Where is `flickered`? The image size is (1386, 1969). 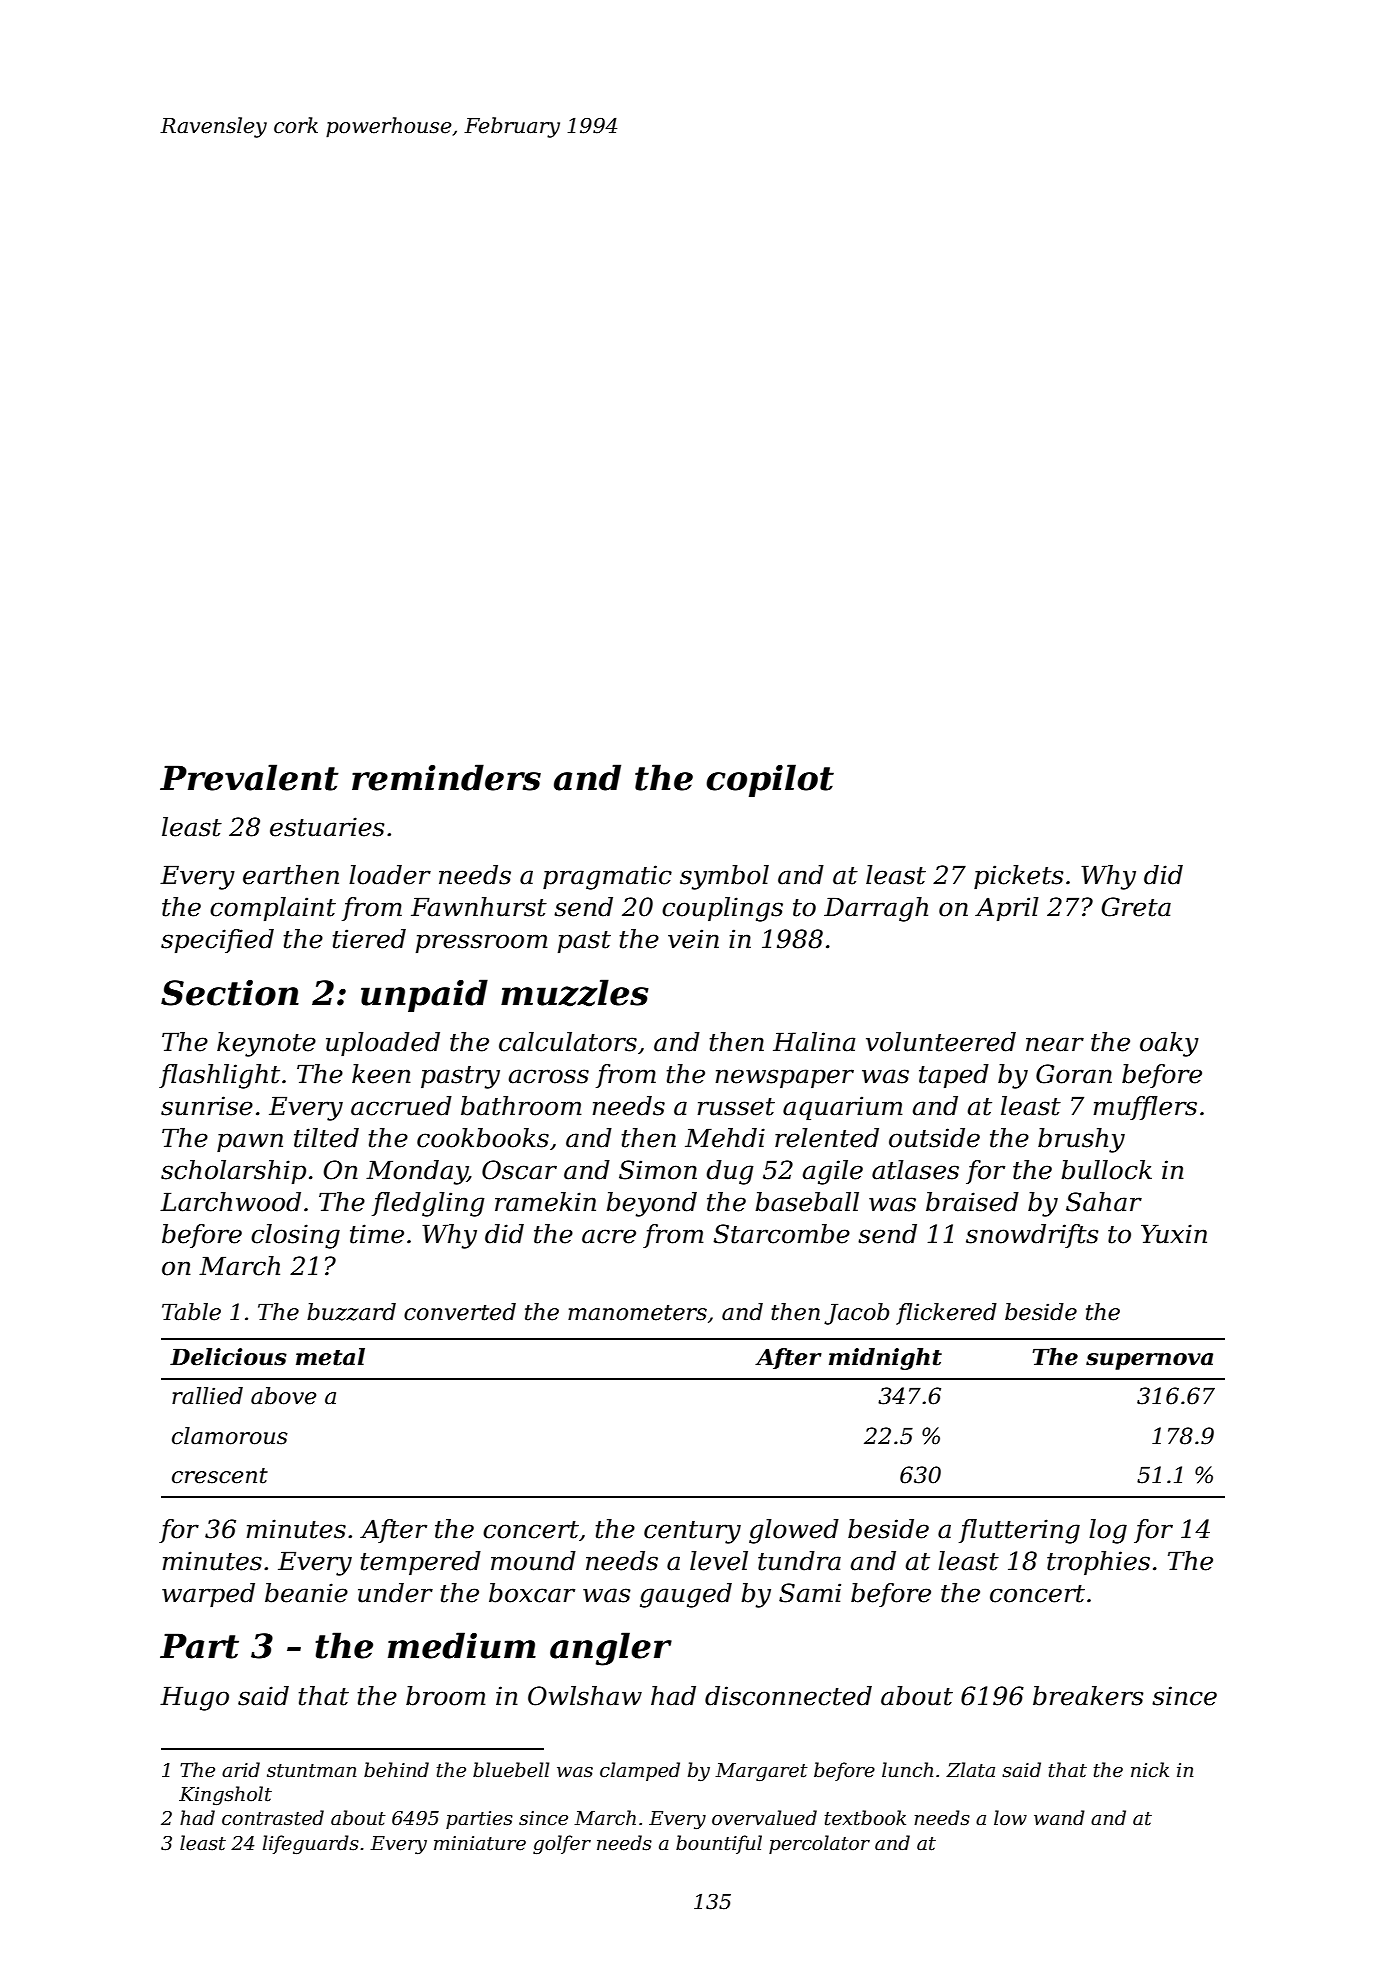 flickered is located at coordinates (946, 1314).
